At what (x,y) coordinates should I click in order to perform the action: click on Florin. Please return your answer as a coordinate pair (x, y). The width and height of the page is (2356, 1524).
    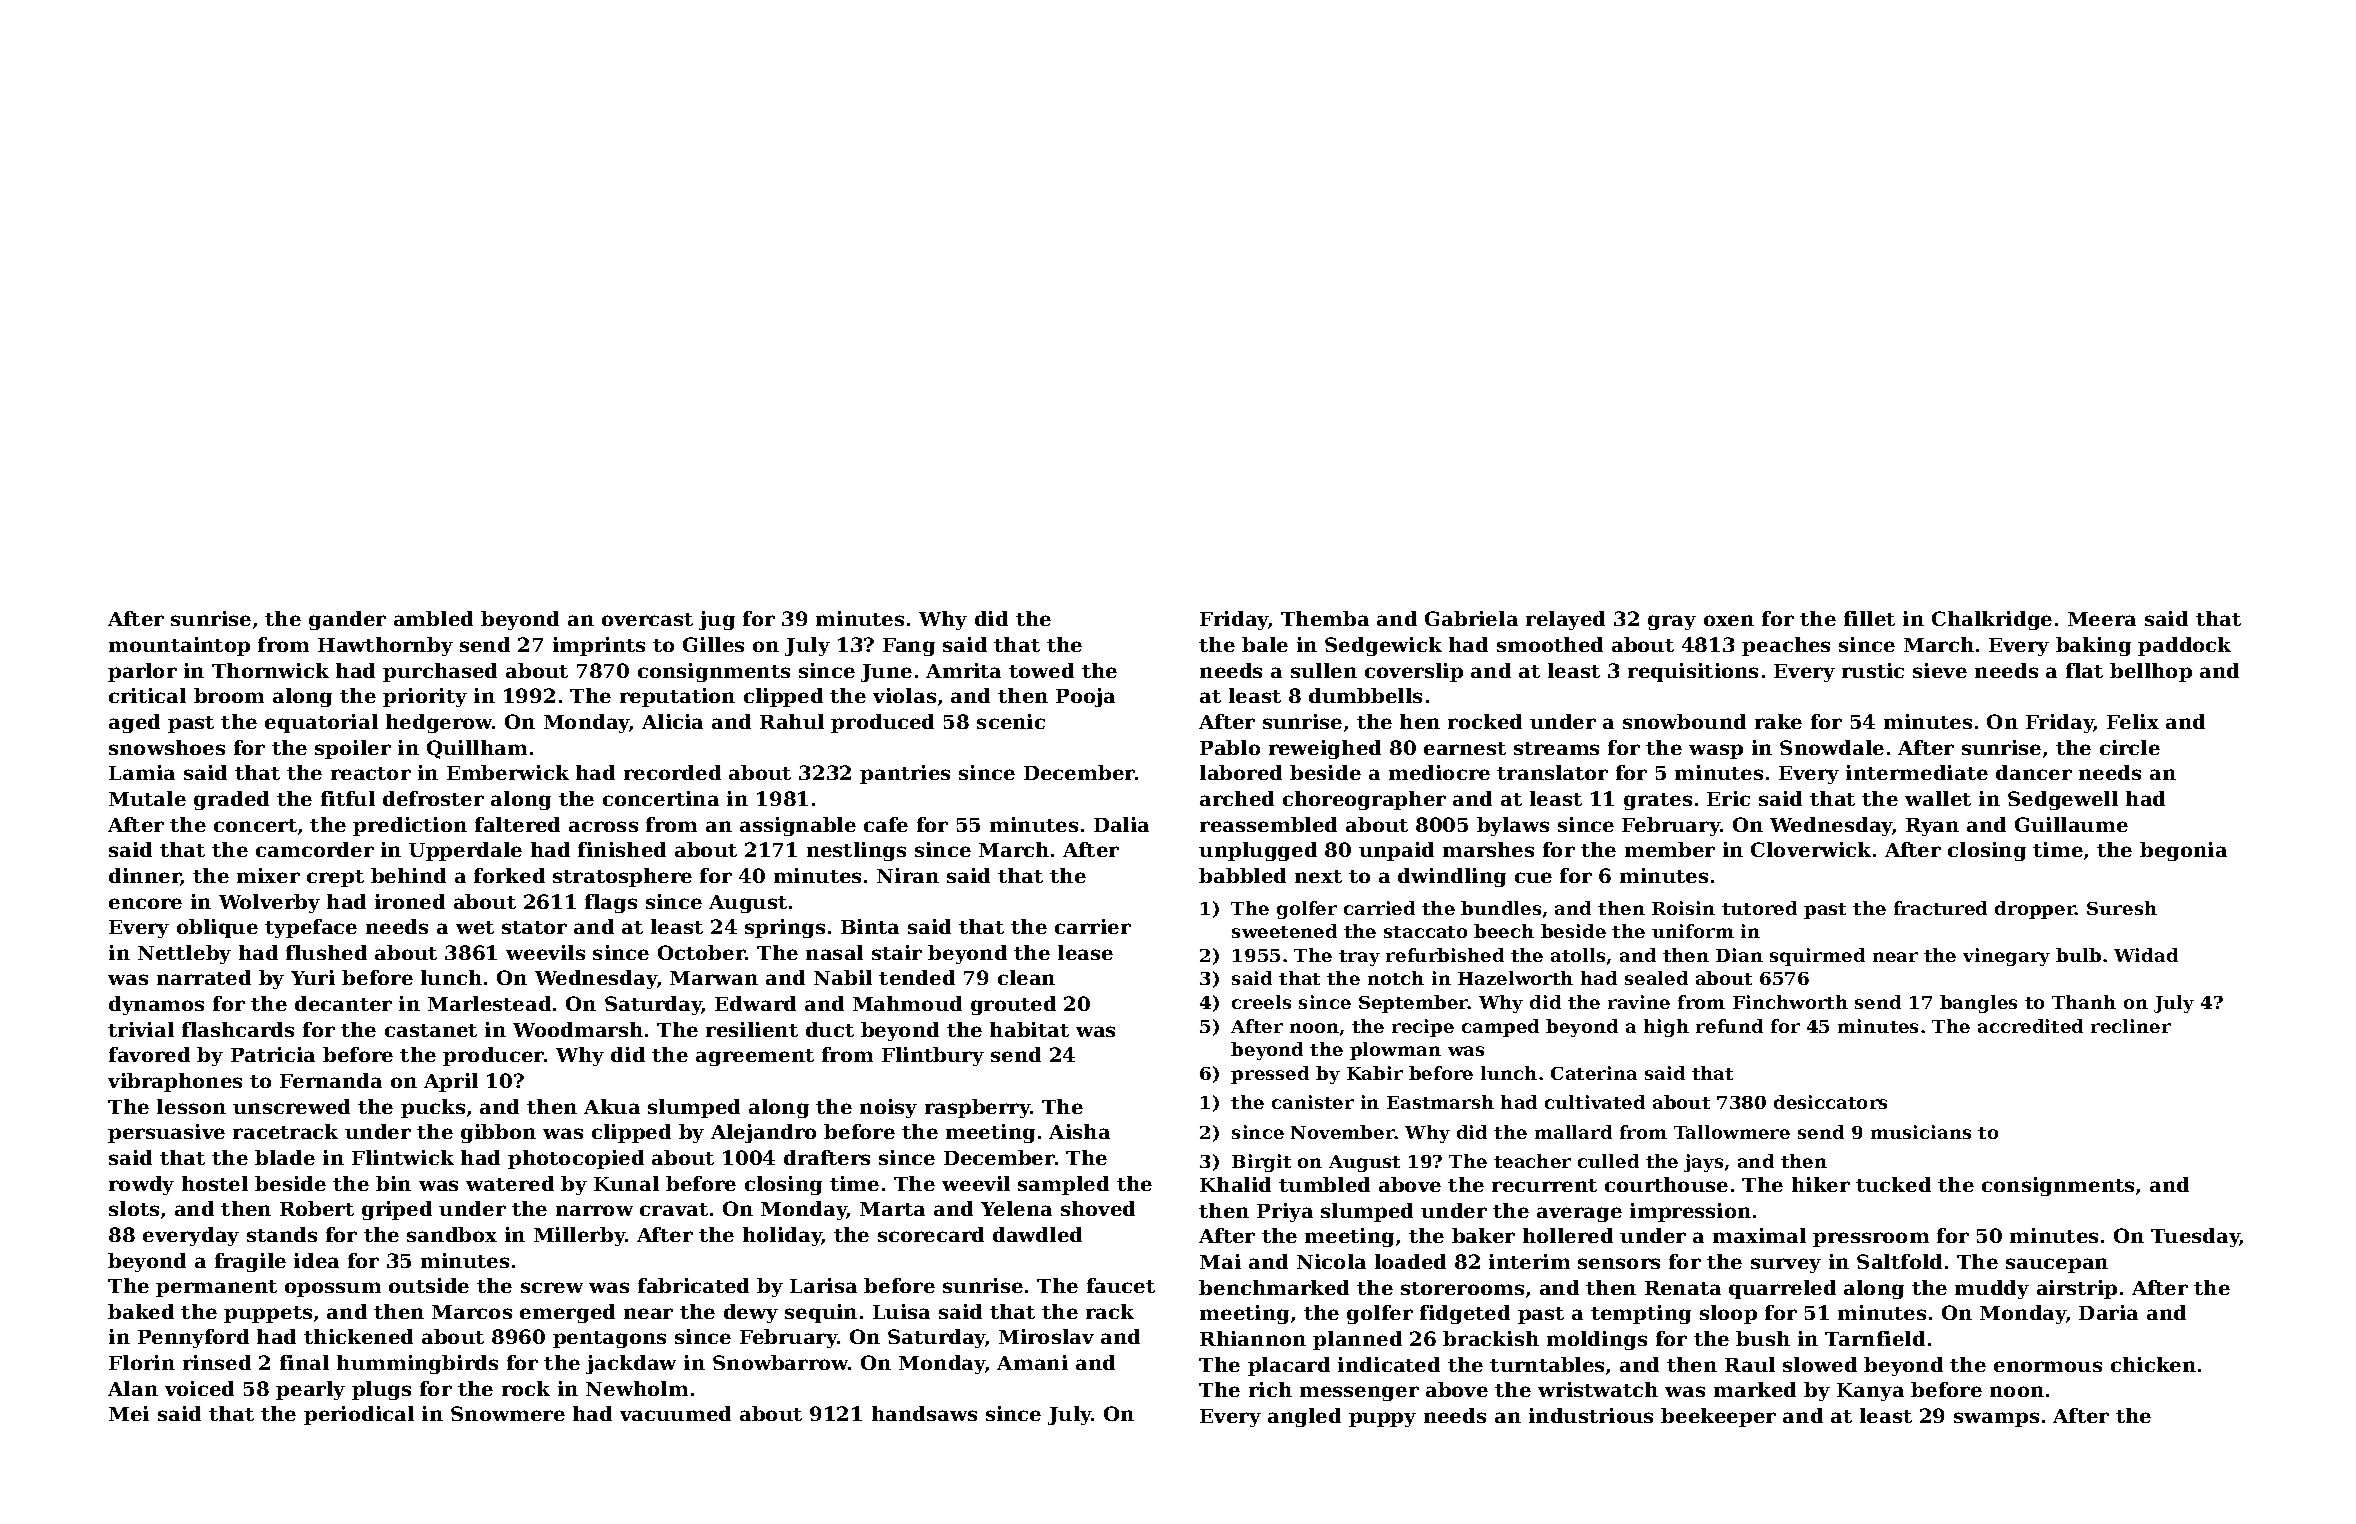
    Looking at the image, I should click on (142, 1362).
